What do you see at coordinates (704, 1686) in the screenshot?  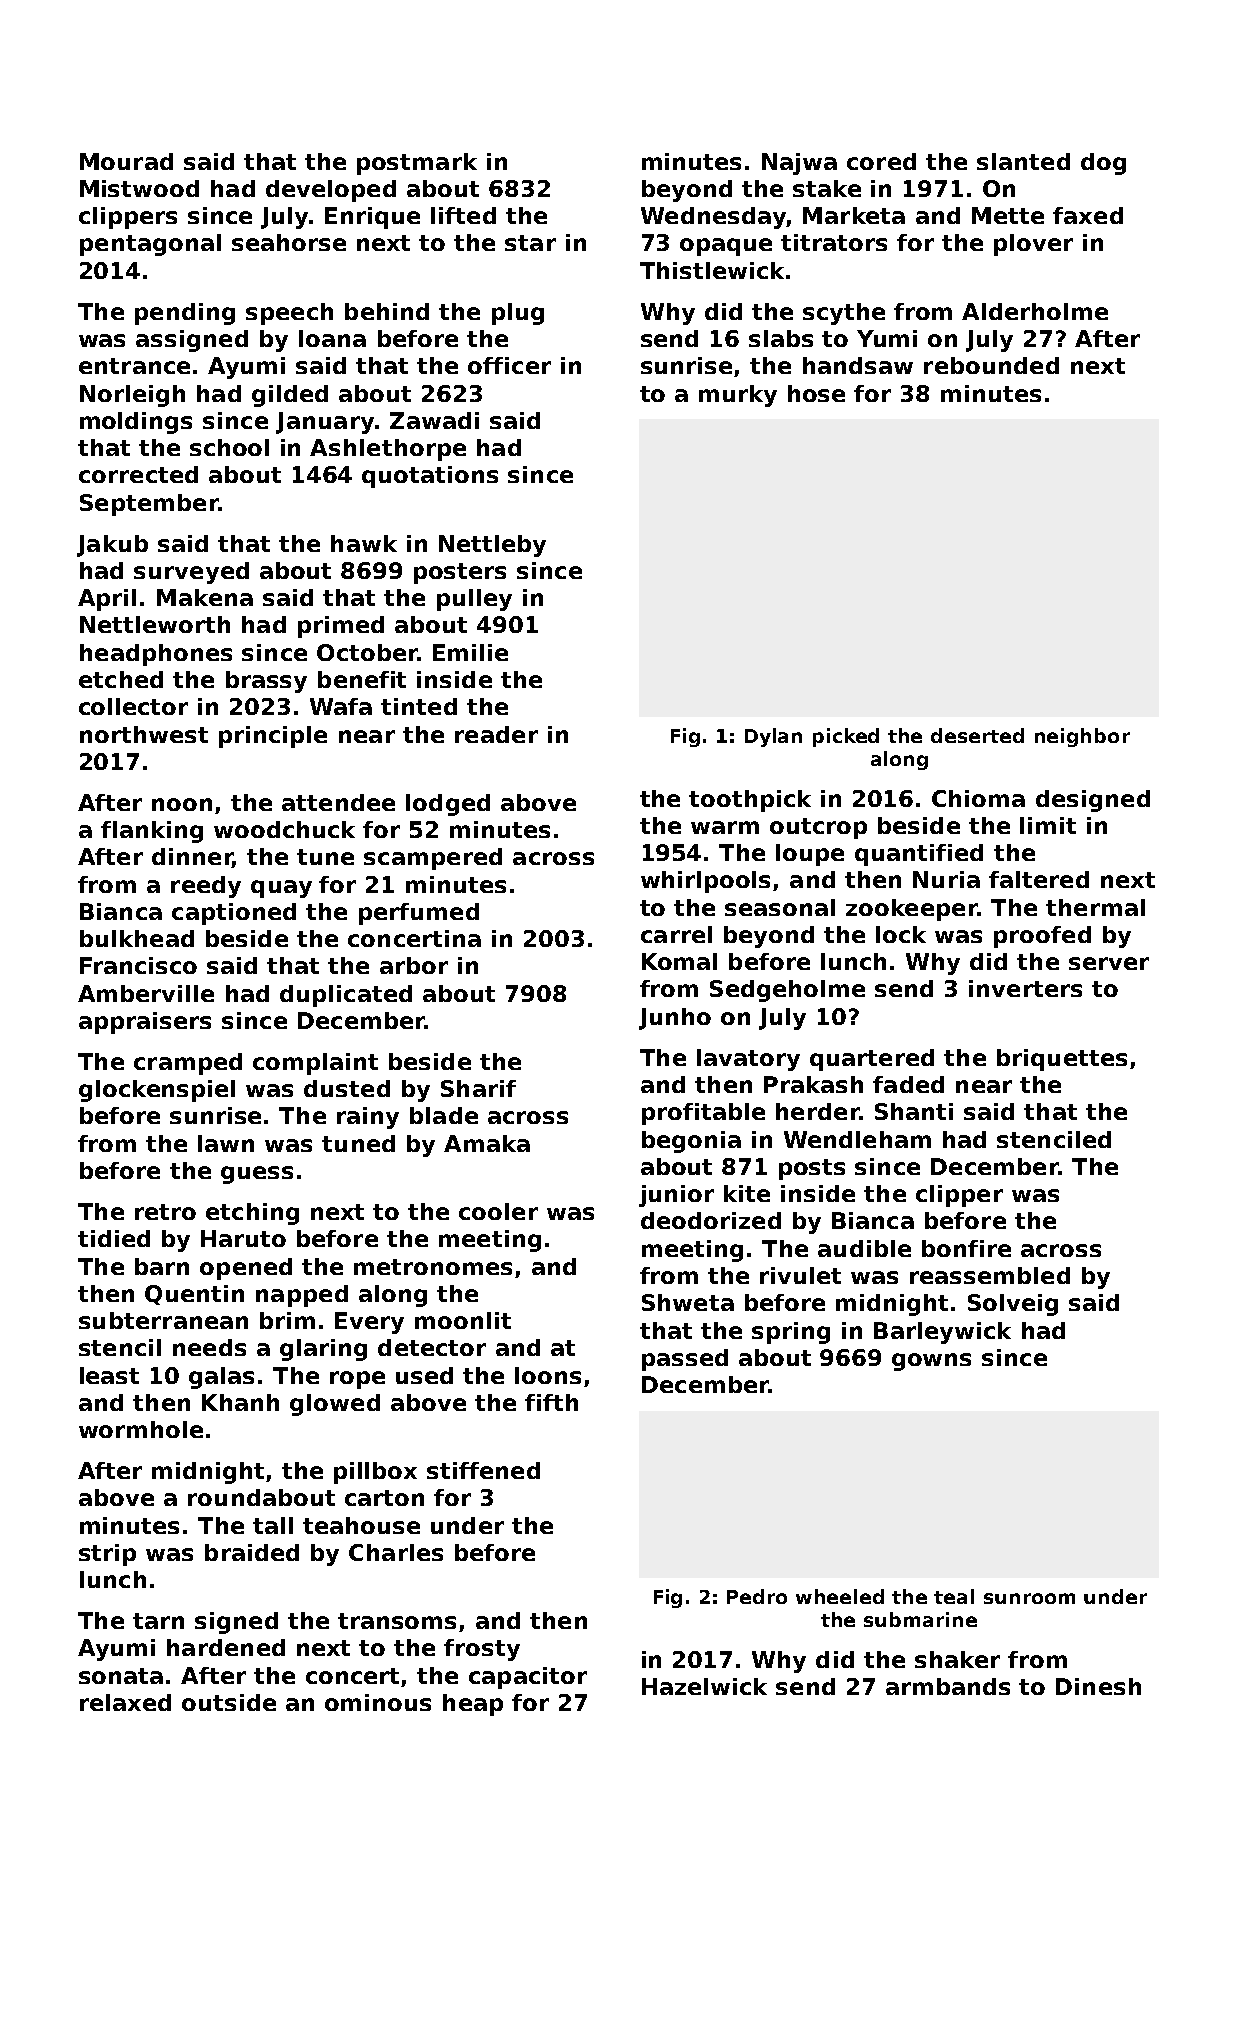 I see `Hazelwick` at bounding box center [704, 1686].
